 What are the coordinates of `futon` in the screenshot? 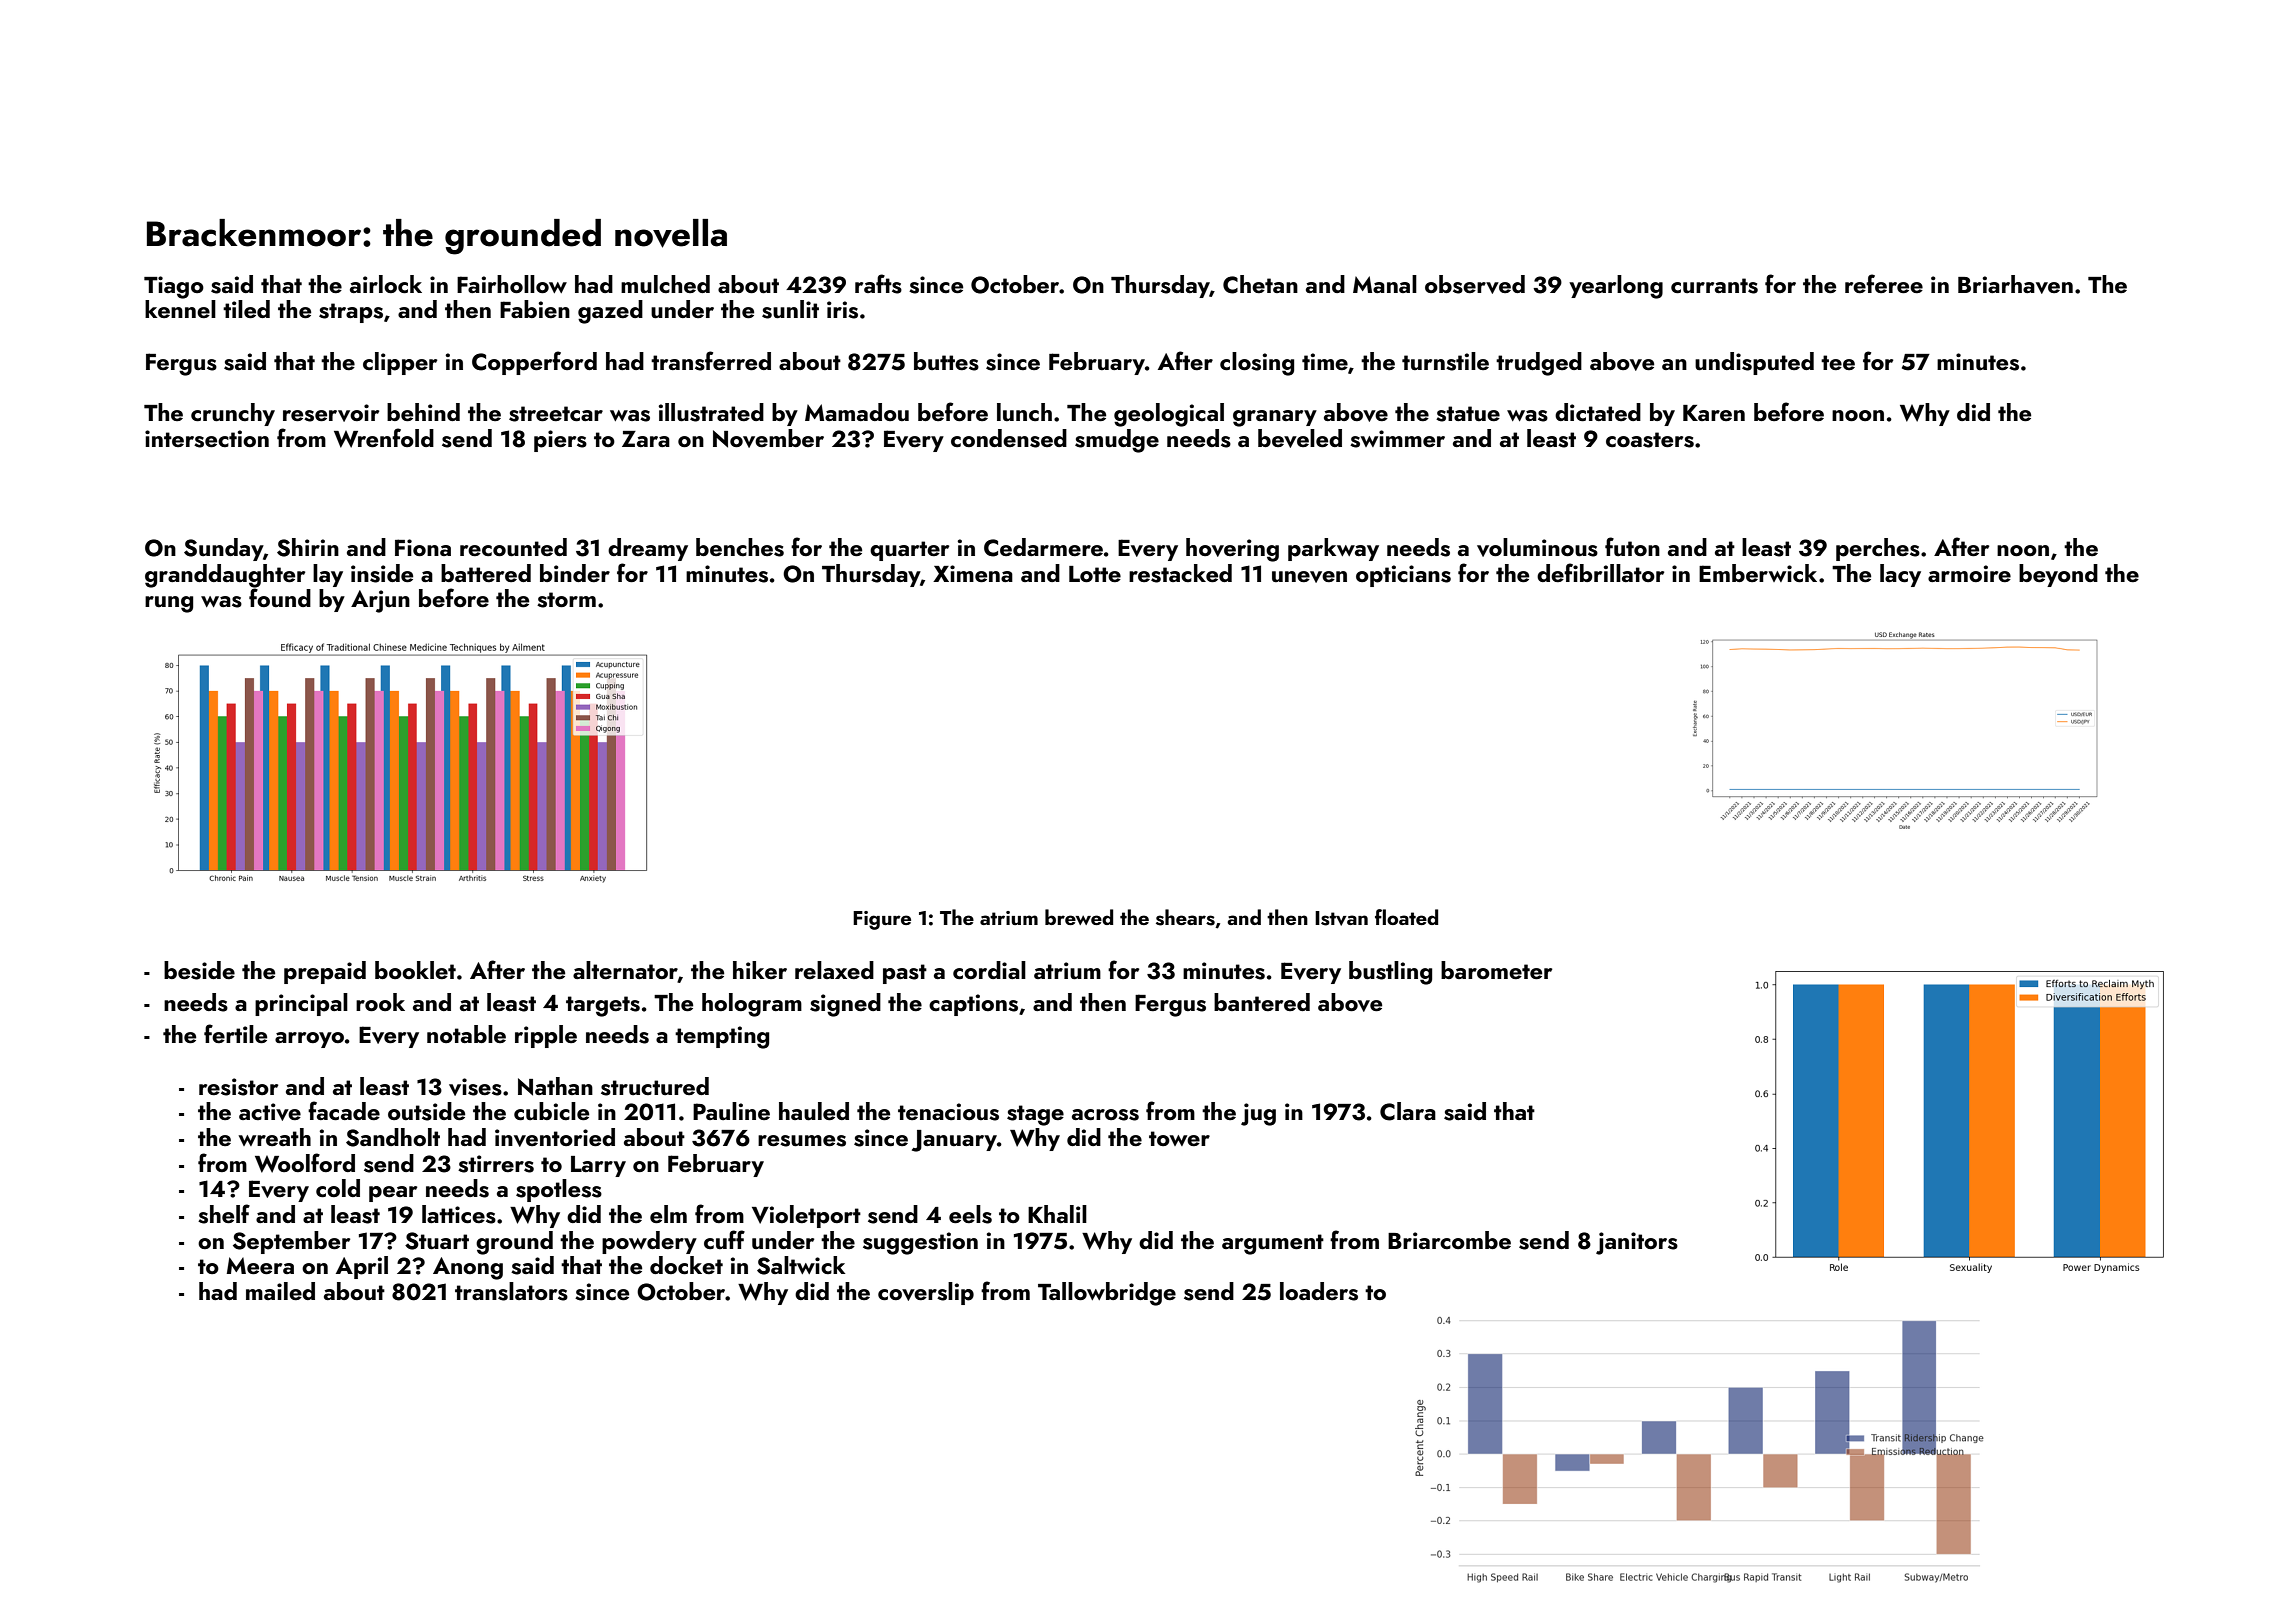 It's located at (1632, 546).
